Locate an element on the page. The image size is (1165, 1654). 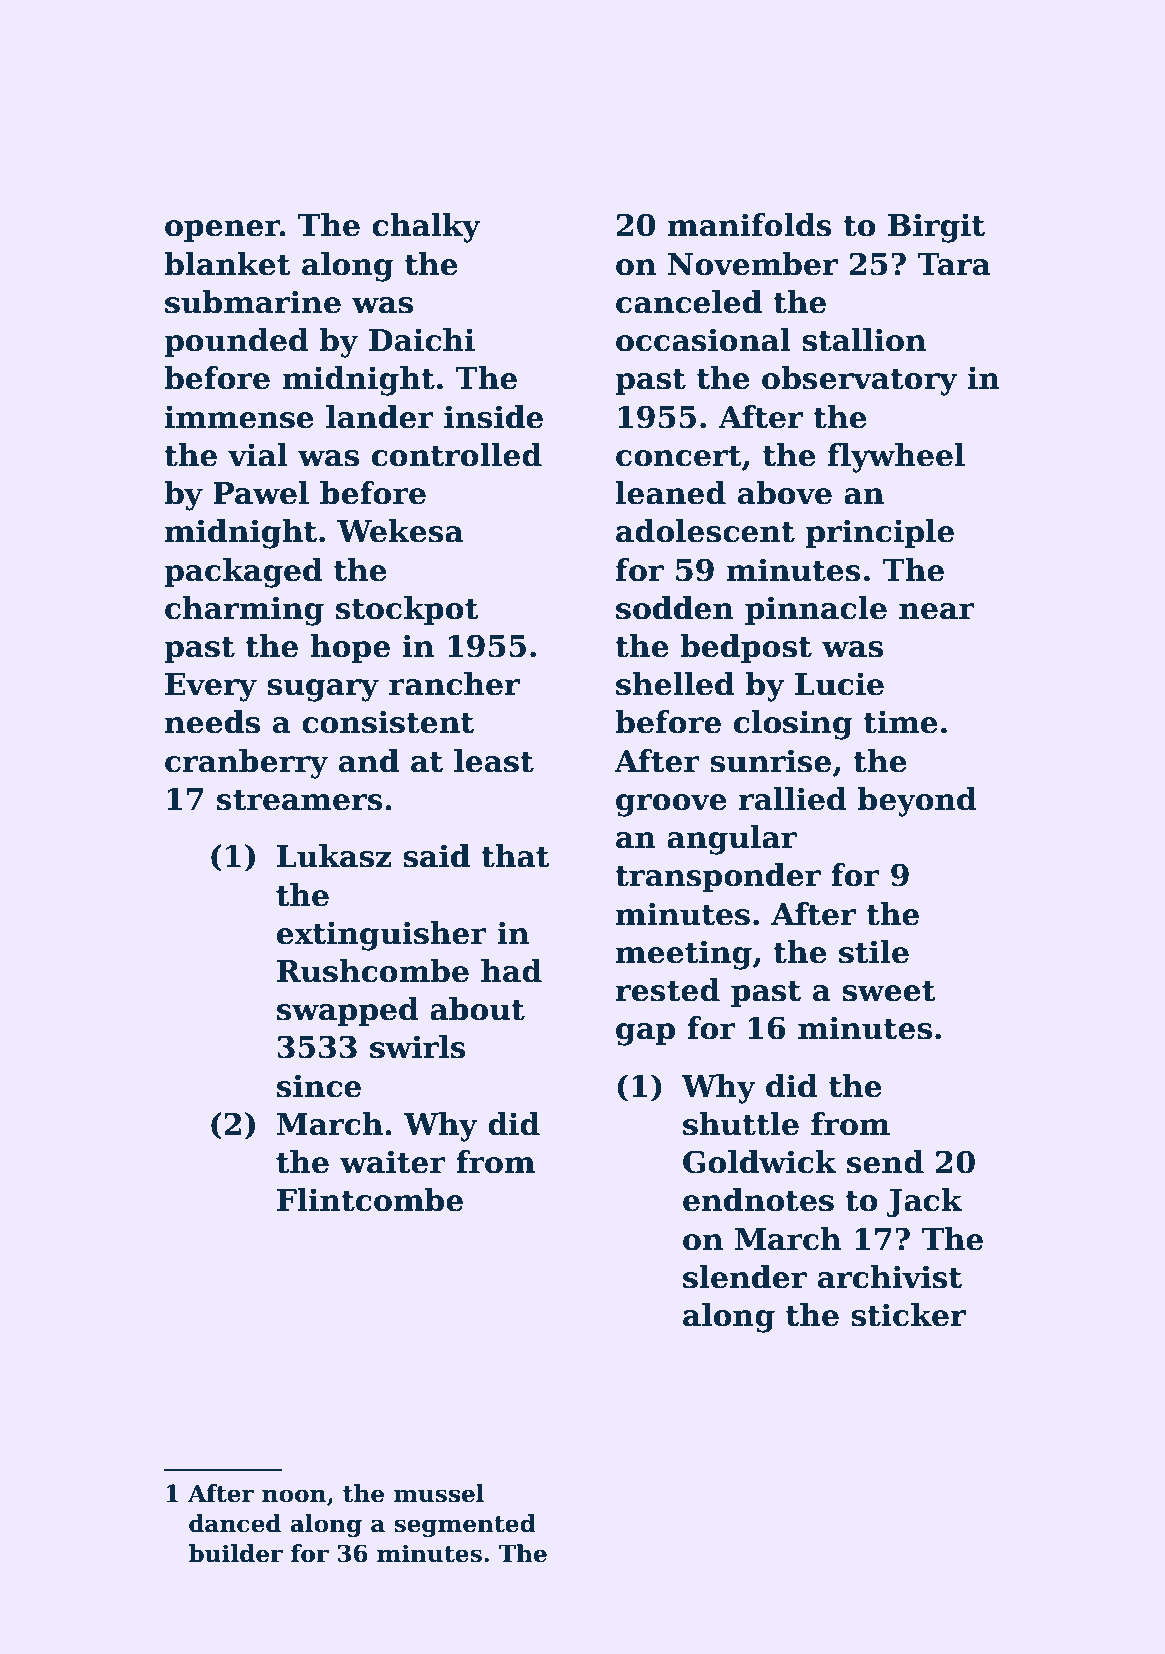
segmented is located at coordinates (465, 1525).
